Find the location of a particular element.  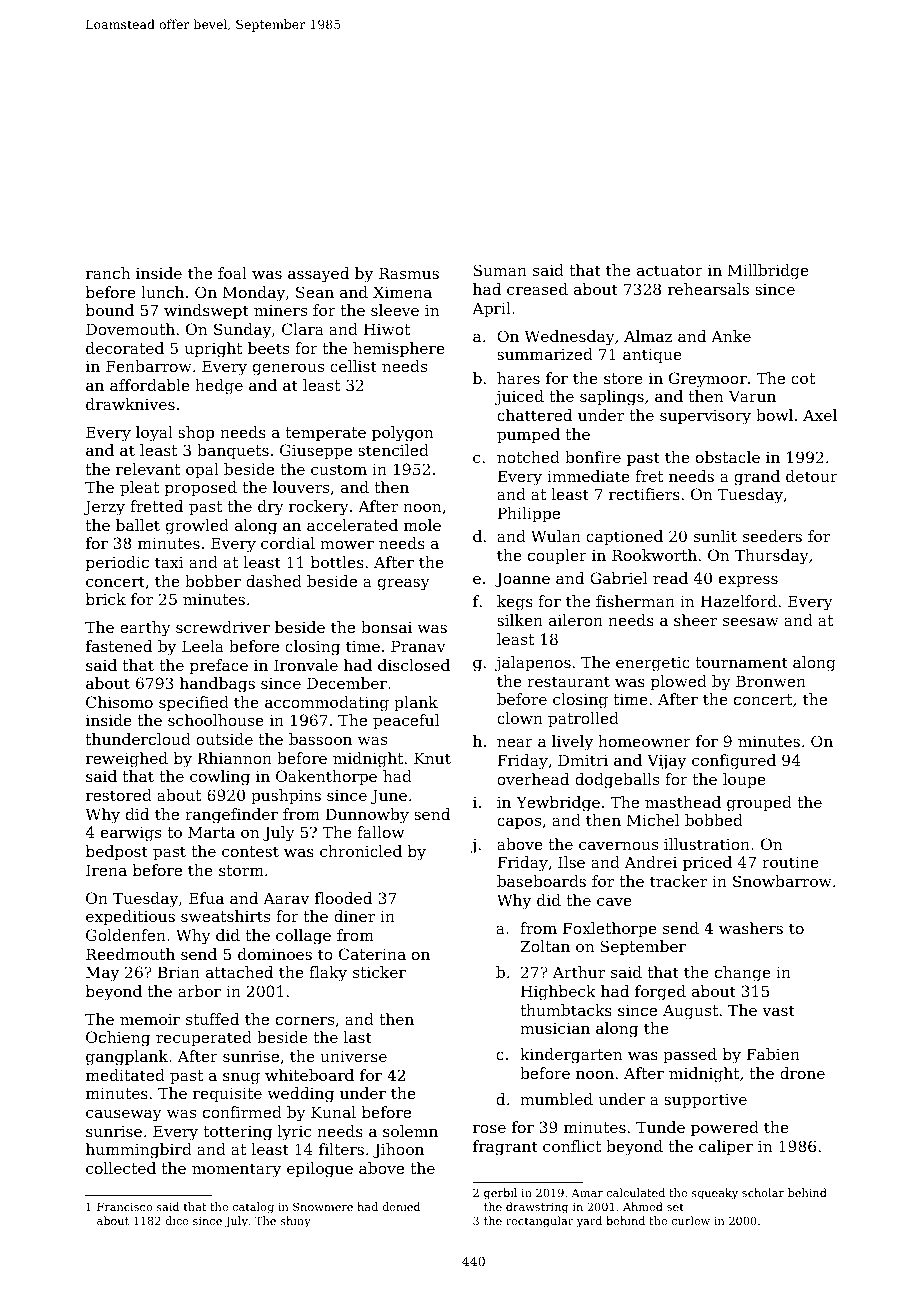

Marta is located at coordinates (211, 832).
